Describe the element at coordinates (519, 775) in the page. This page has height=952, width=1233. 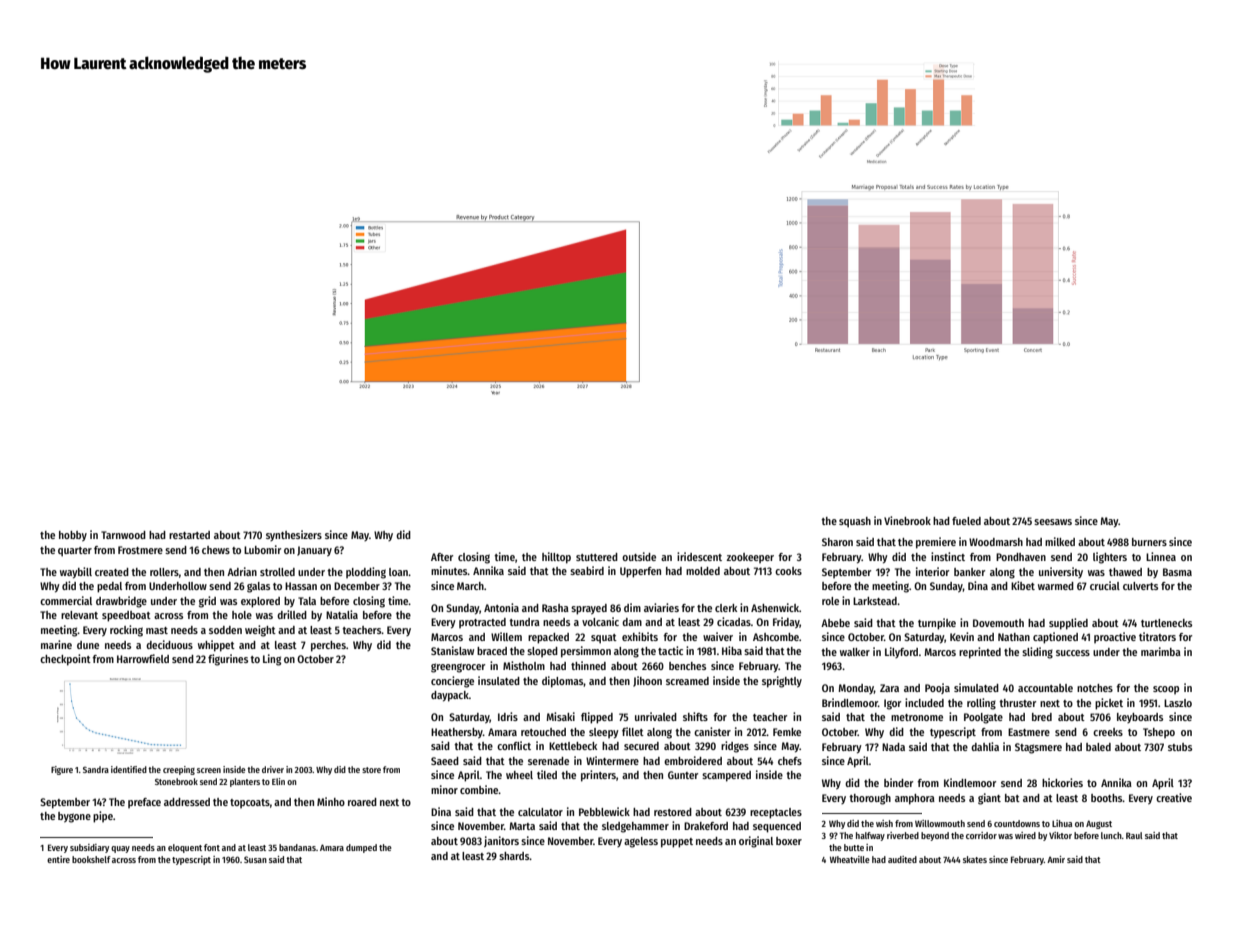
I see `wheel` at that location.
